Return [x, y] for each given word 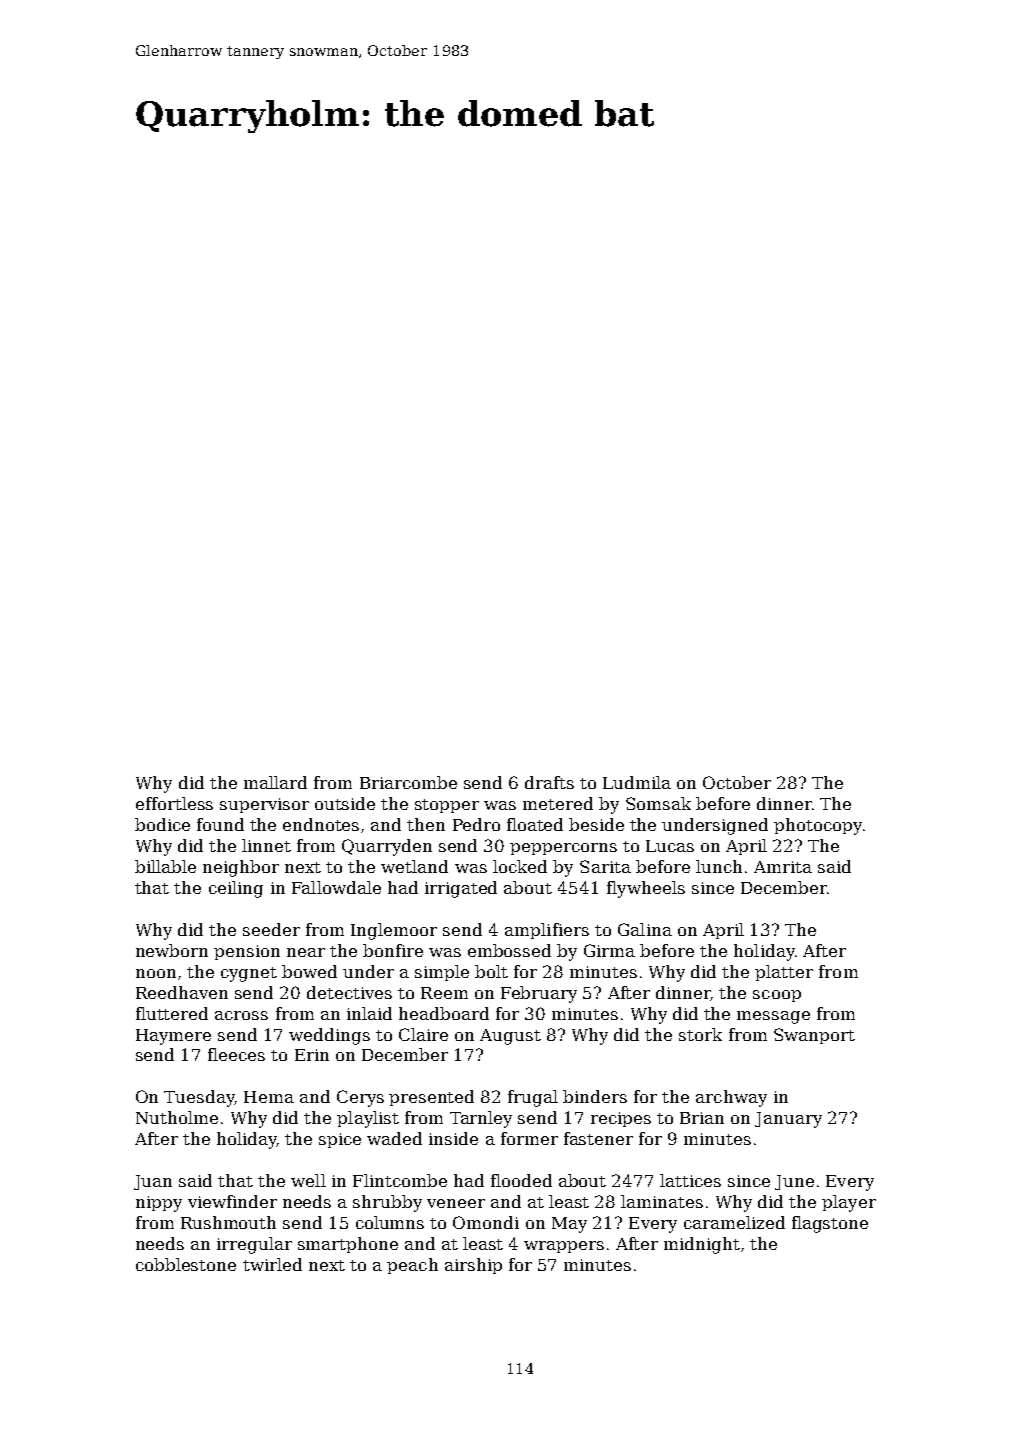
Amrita [783, 867]
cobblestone [186, 1264]
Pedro [476, 824]
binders [595, 1096]
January [788, 1120]
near [306, 952]
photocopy [818, 826]
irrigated [461, 889]
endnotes [321, 824]
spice [340, 1140]
